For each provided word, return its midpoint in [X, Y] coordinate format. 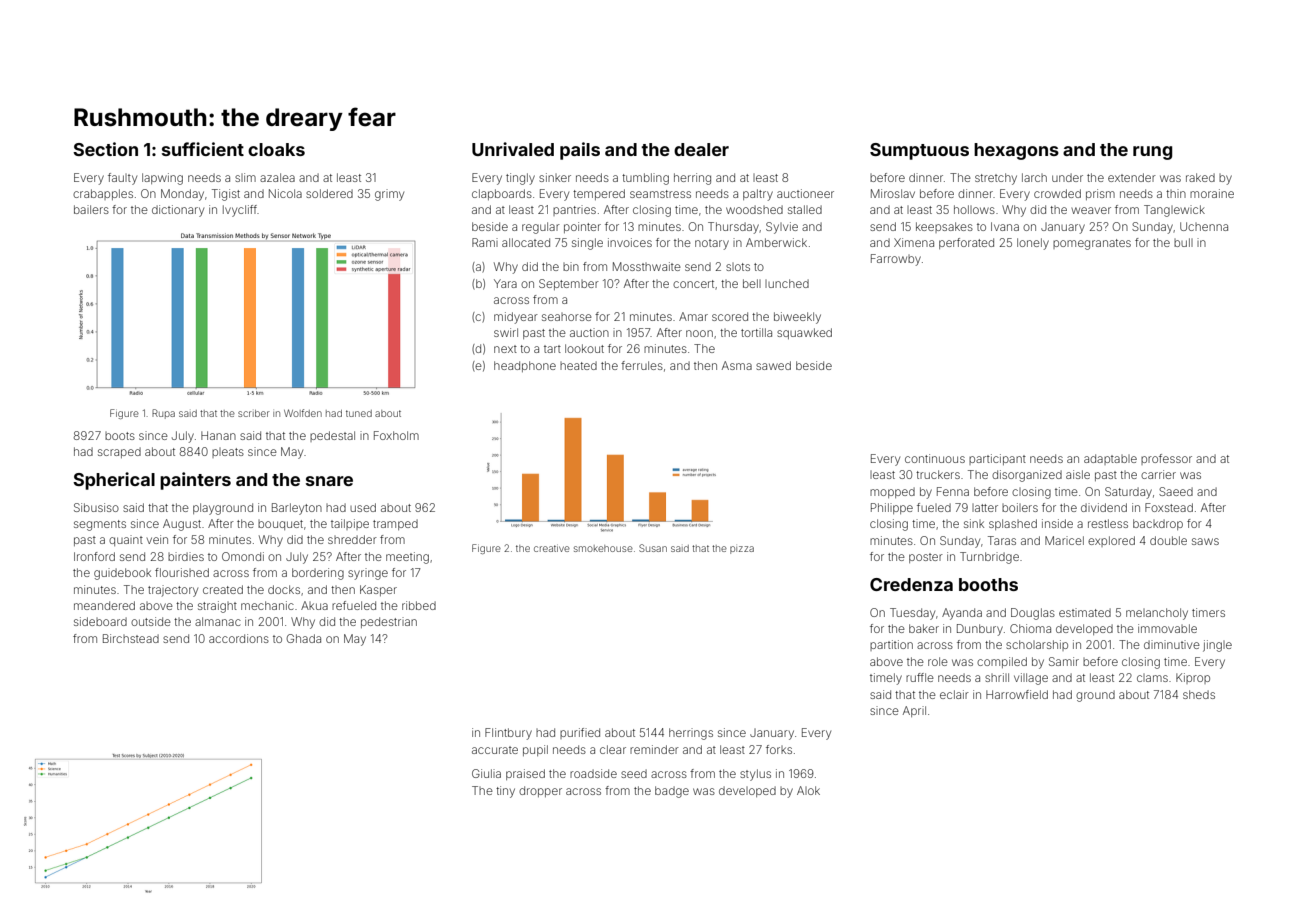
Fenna [953, 491]
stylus [755, 775]
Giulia [486, 773]
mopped [892, 492]
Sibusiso [96, 507]
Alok [808, 790]
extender [1132, 177]
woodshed [754, 209]
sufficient [203, 149]
